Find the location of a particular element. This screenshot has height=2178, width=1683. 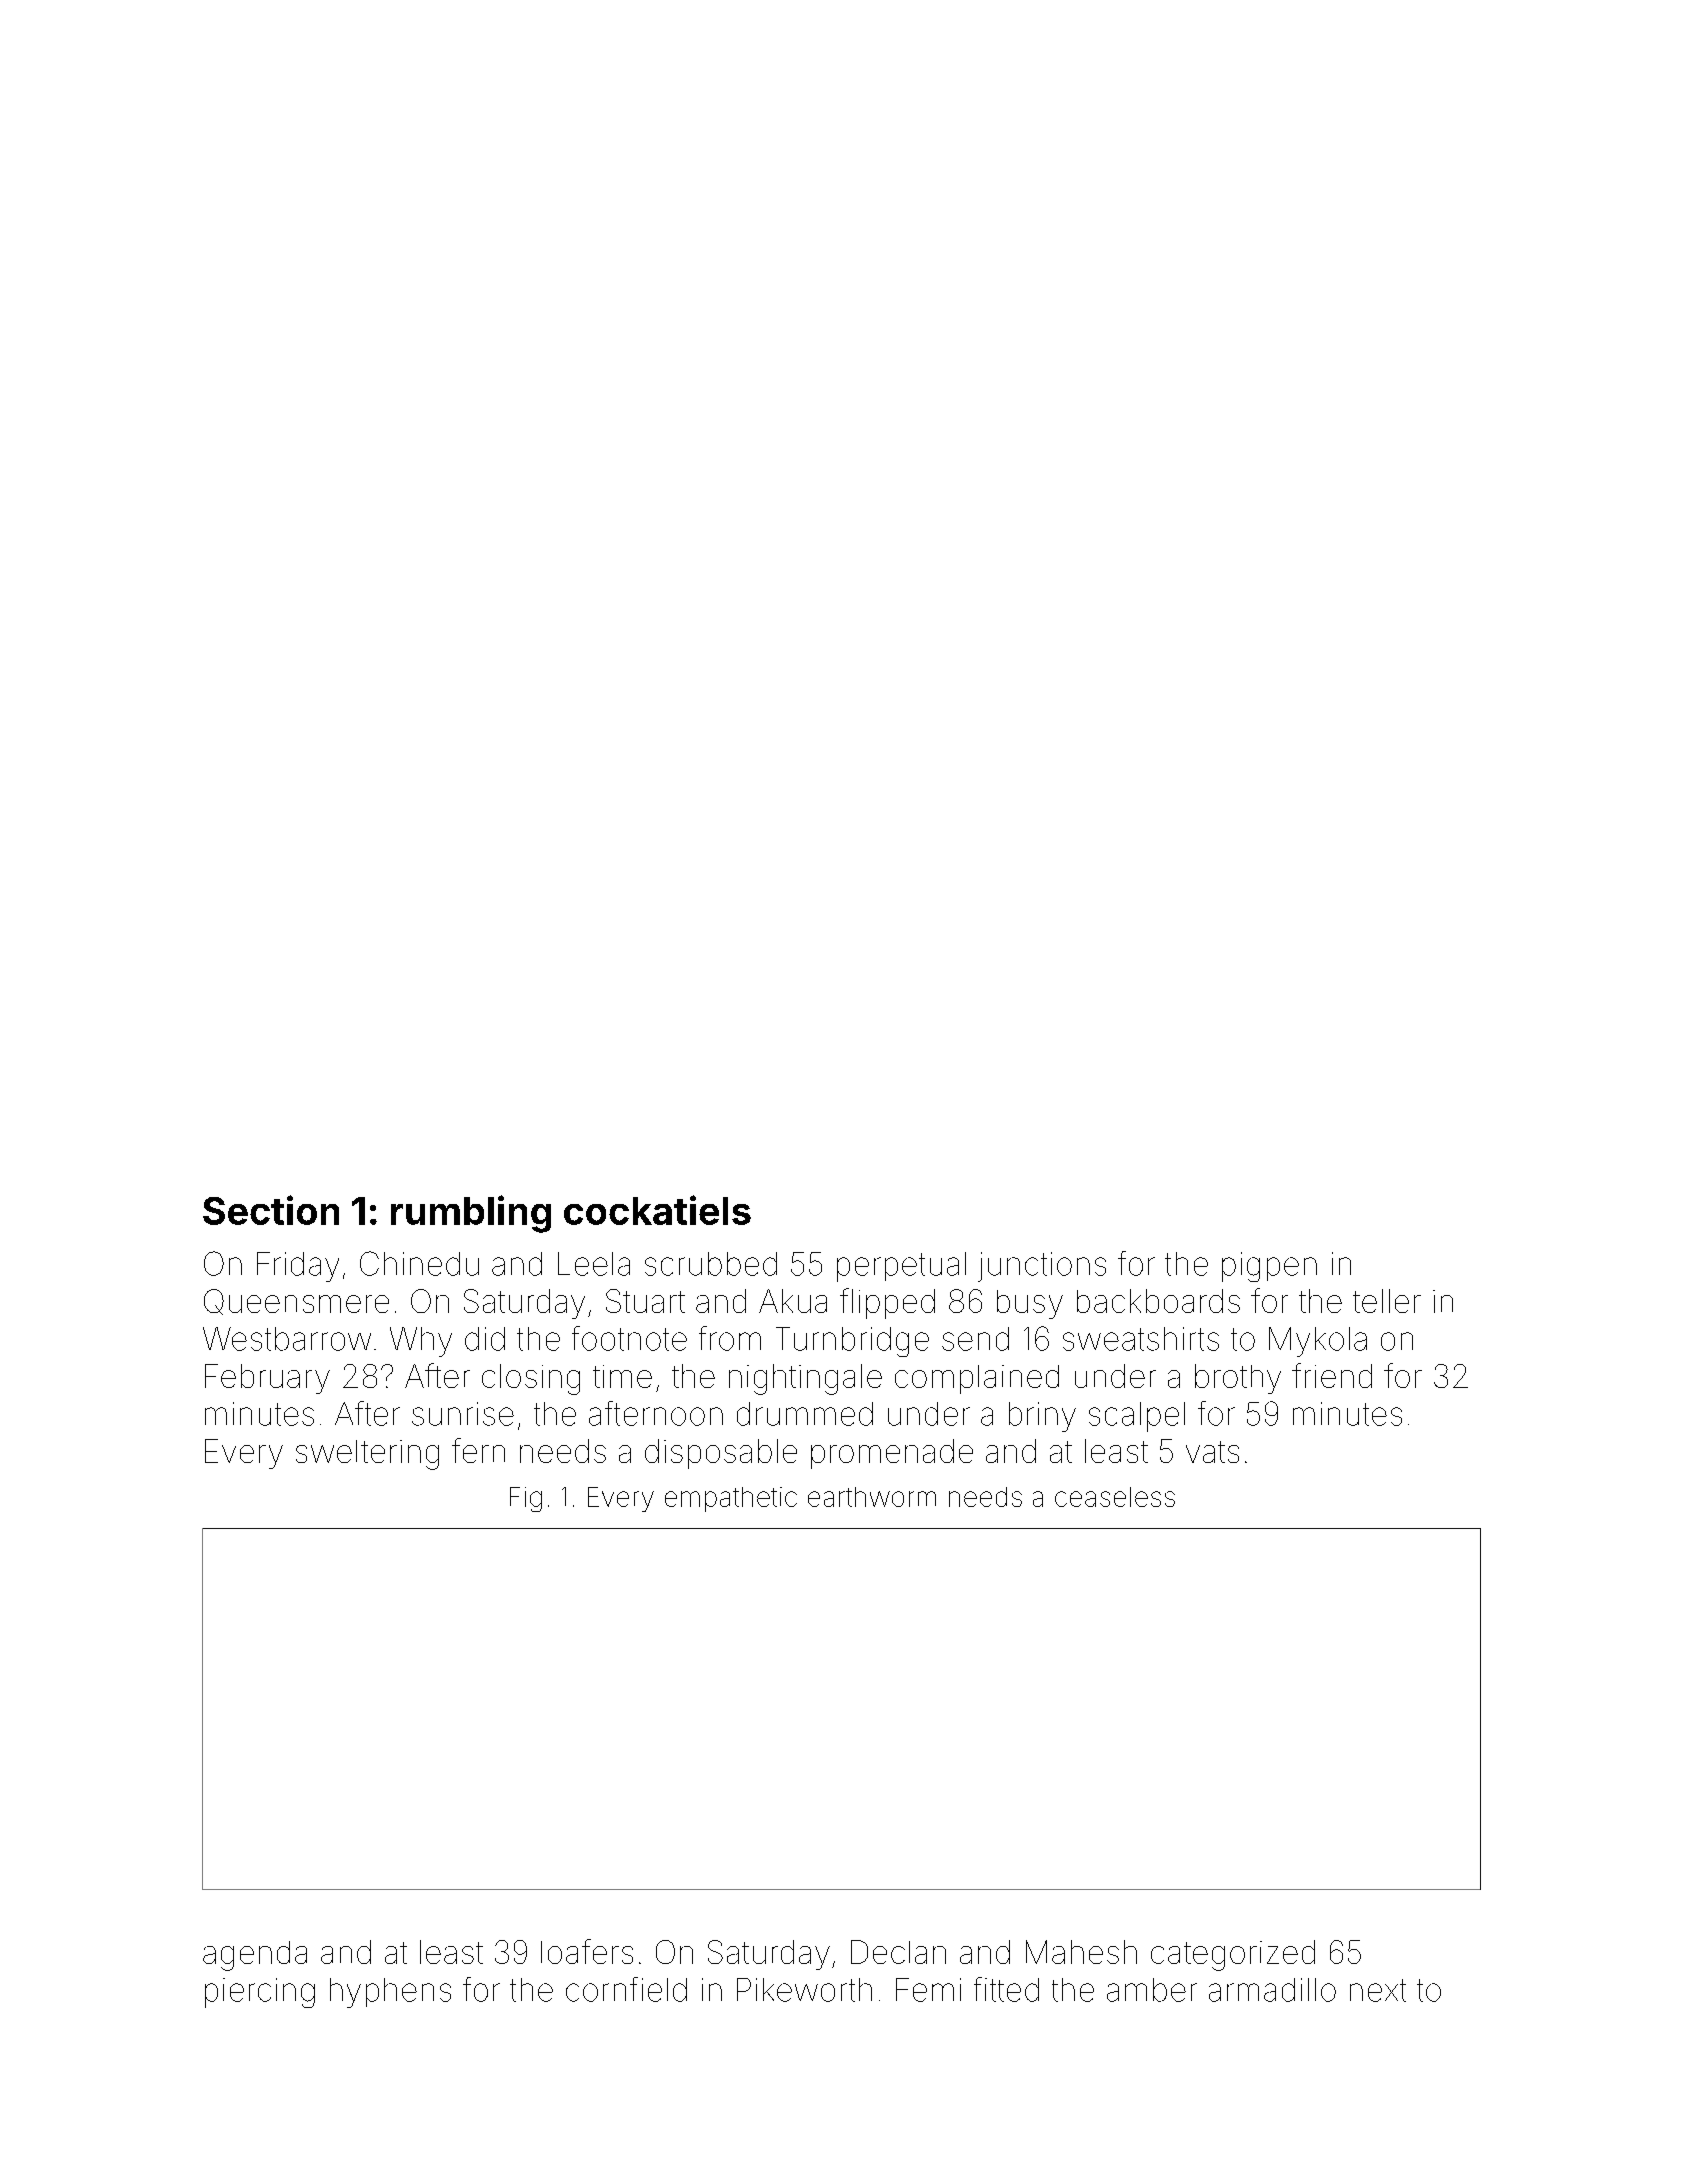

categorized is located at coordinates (1233, 1955).
